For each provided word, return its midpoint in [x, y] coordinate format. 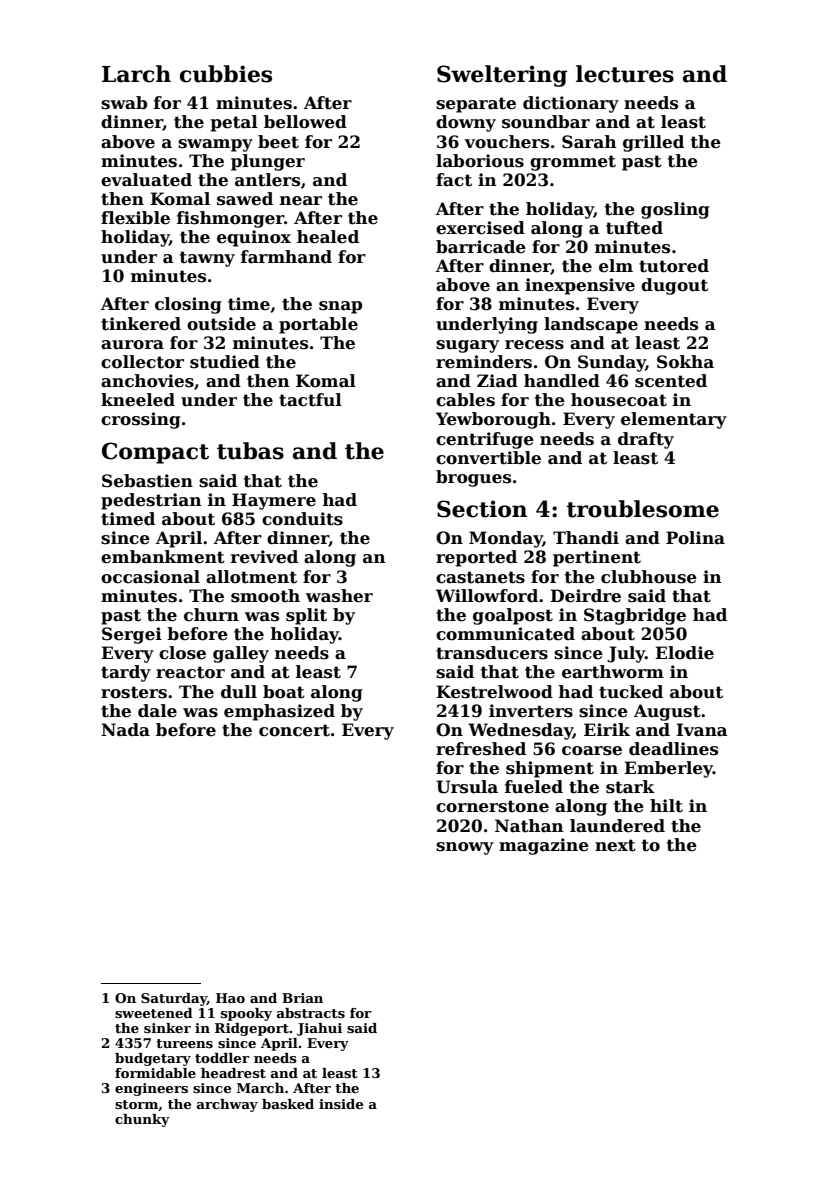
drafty [646, 440]
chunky [142, 1120]
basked [288, 1104]
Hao [230, 998]
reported [476, 558]
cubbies [226, 74]
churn [211, 615]
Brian [302, 998]
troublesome [642, 509]
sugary [467, 346]
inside [341, 1104]
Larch [136, 74]
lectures [625, 74]
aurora [132, 345]
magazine [544, 846]
